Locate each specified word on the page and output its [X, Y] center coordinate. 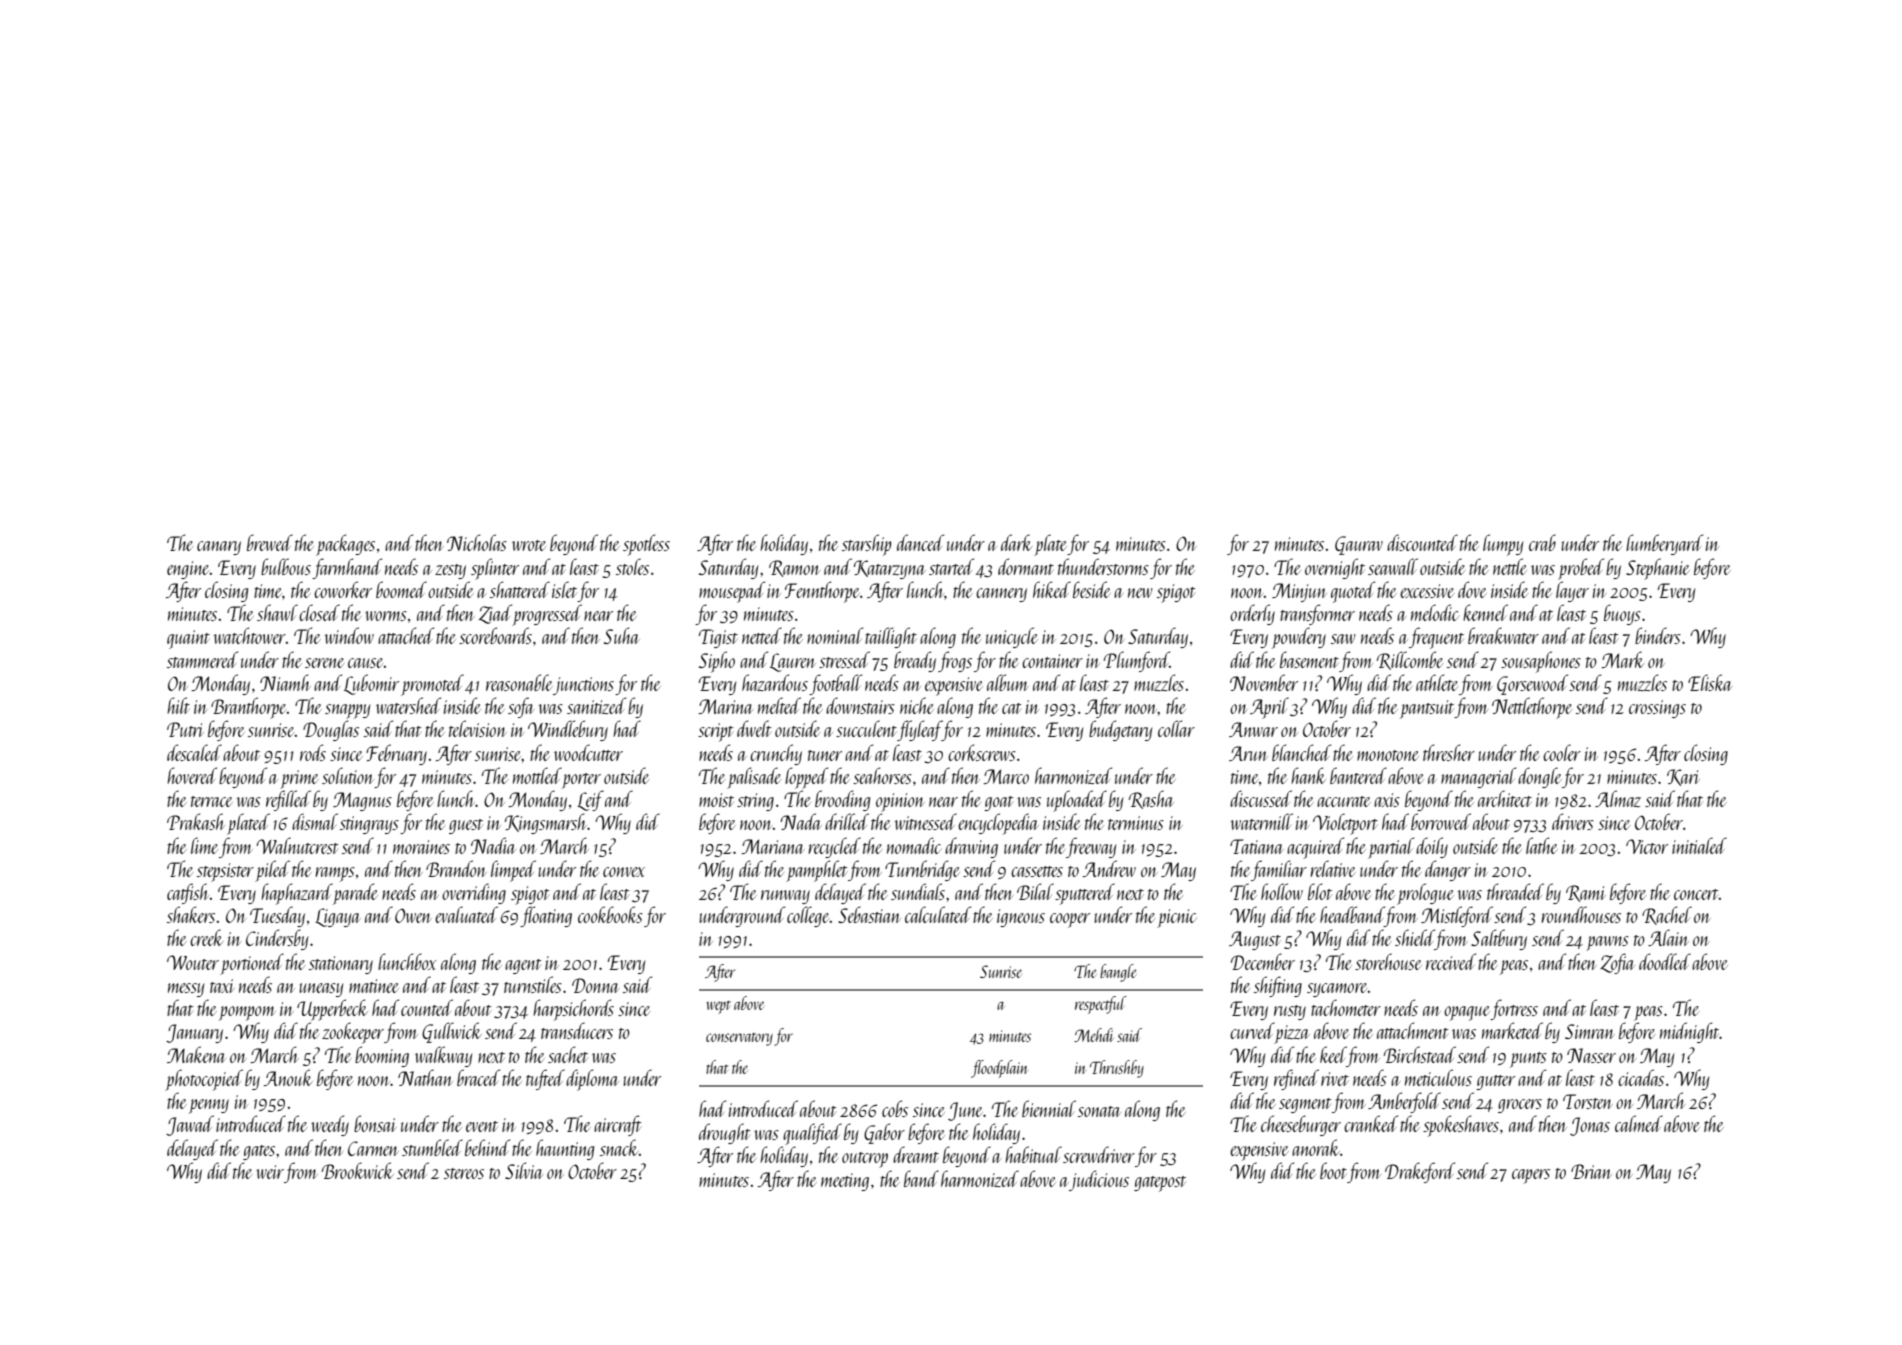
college [808, 916]
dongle [1540, 777]
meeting [845, 1182]
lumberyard [1664, 544]
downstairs [860, 705]
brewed [270, 542]
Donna [595, 985]
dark [1016, 542]
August [1255, 940]
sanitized [596, 705]
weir [270, 1172]
